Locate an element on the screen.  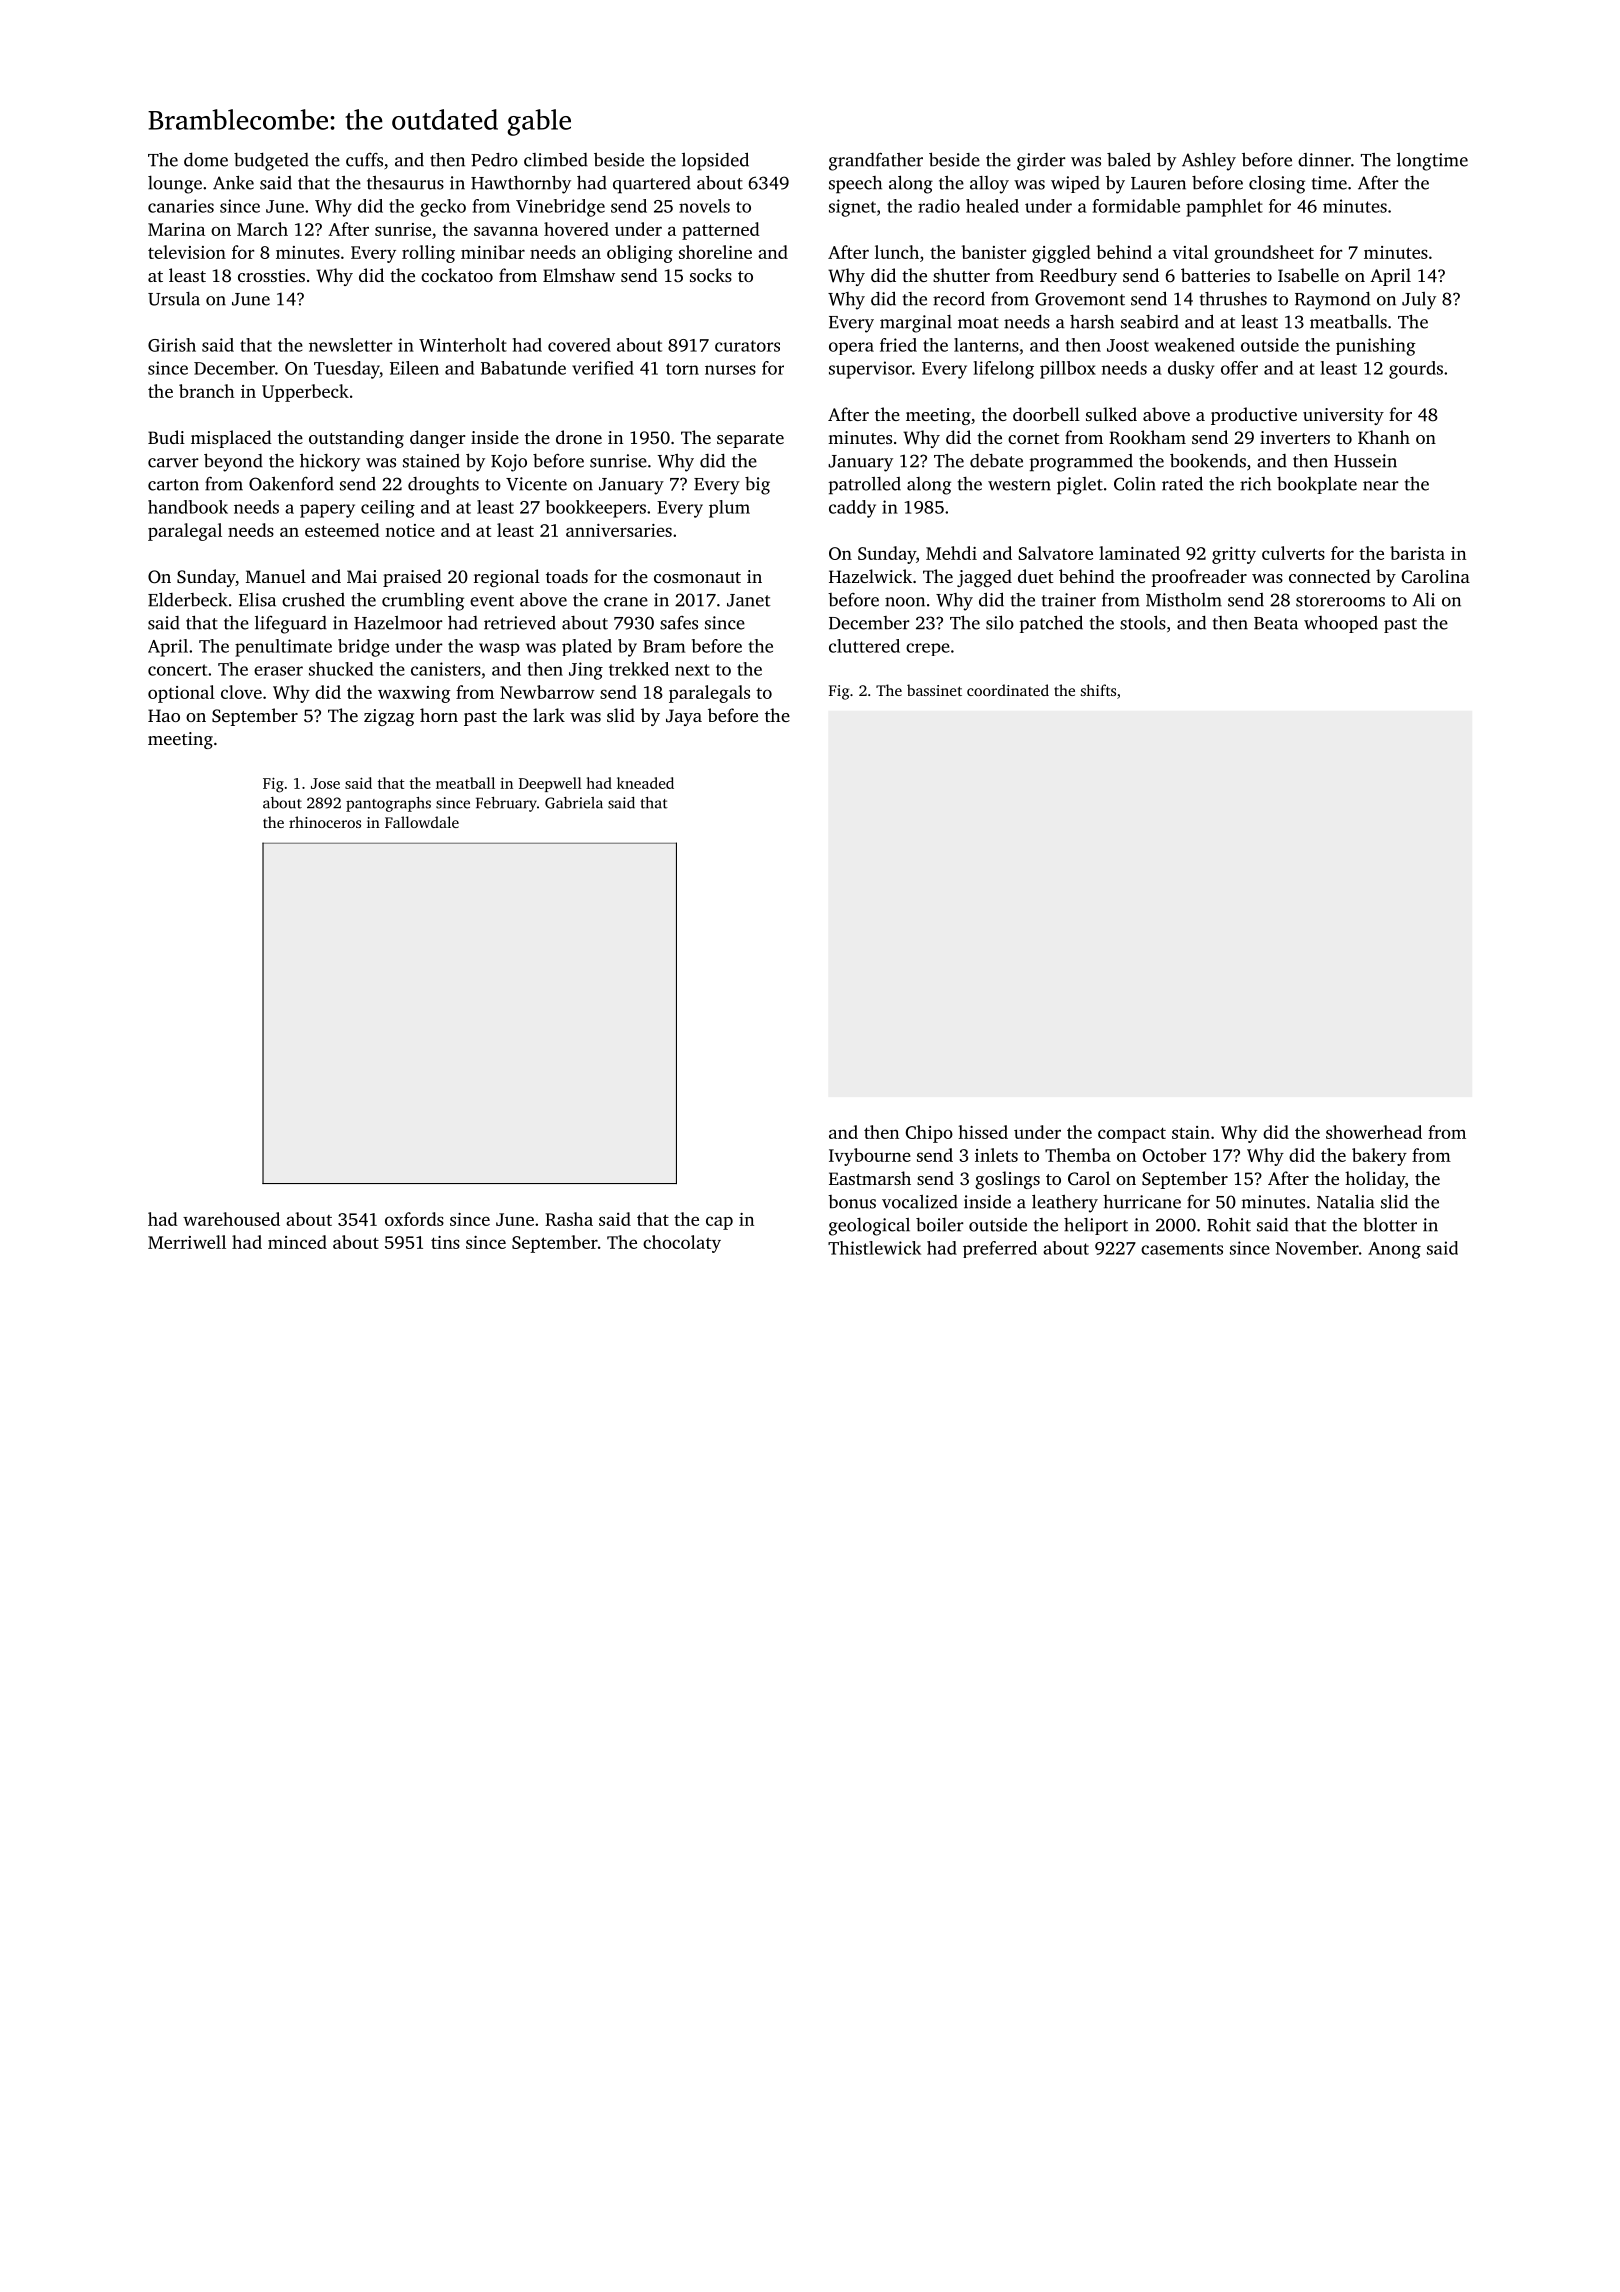
grandfather is located at coordinates (876, 162).
